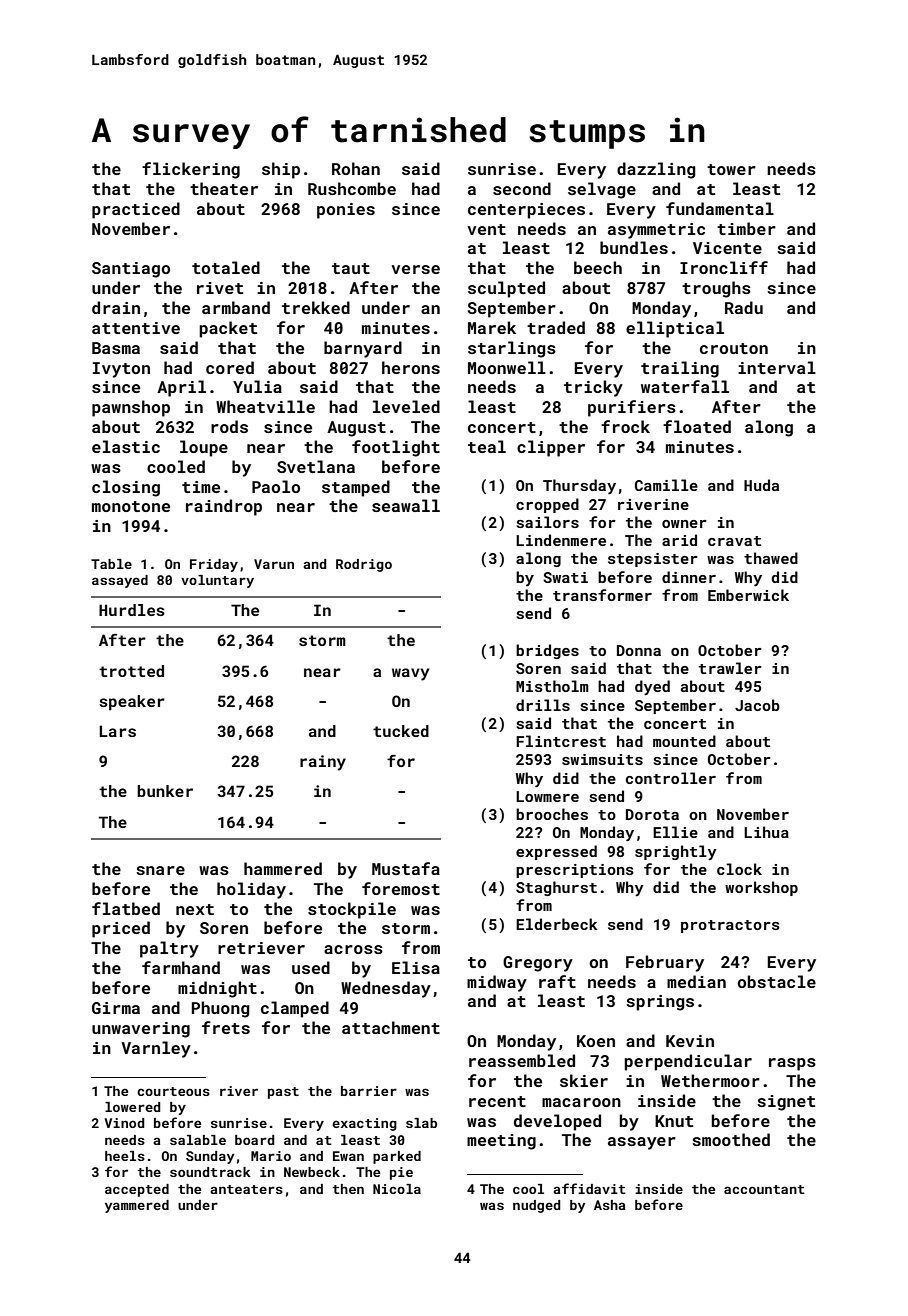  What do you see at coordinates (224, 507) in the screenshot?
I see `raindrop` at bounding box center [224, 507].
